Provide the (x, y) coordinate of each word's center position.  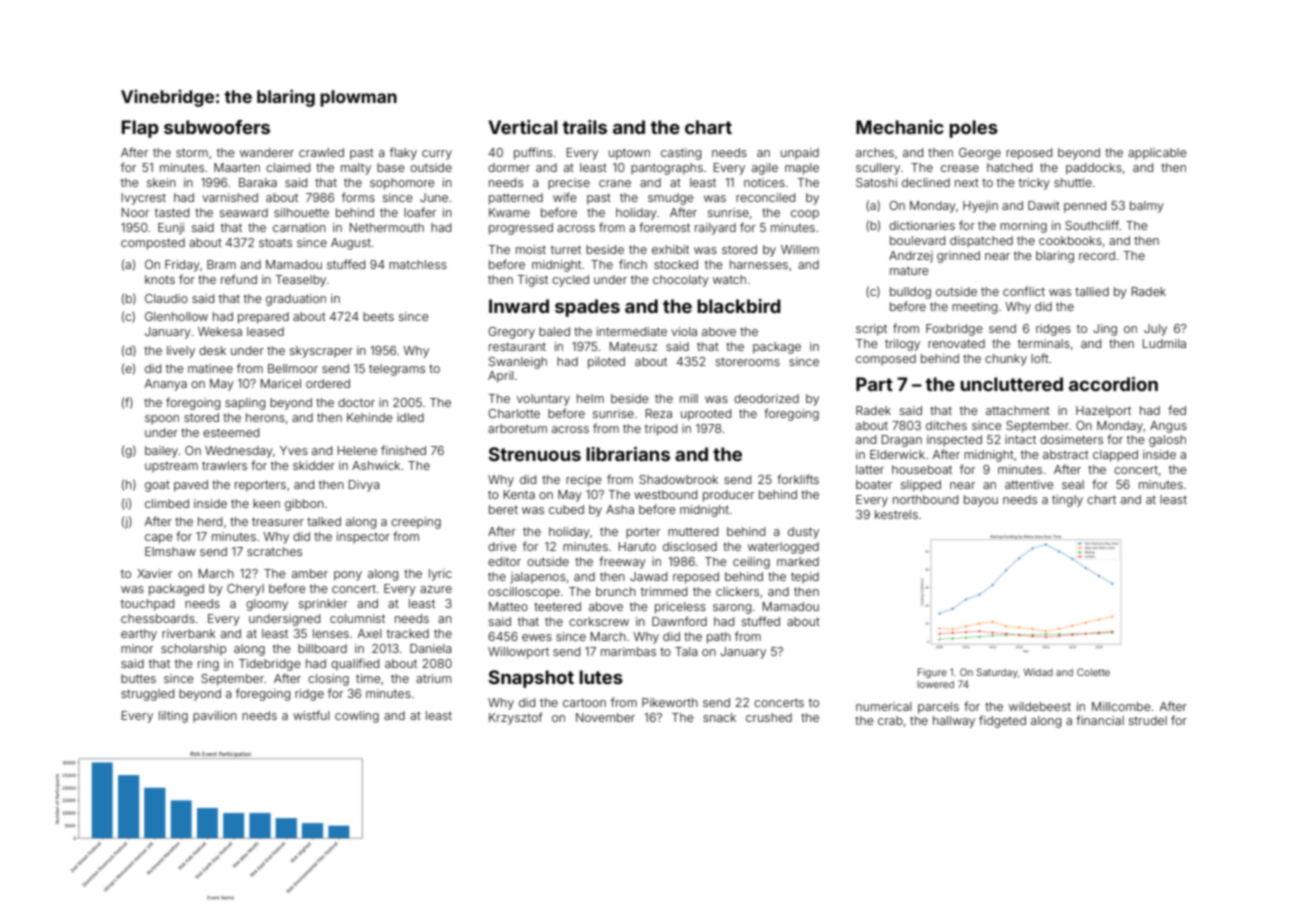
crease (960, 168)
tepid (805, 578)
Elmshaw (170, 551)
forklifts (798, 479)
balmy (1147, 207)
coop (805, 215)
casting (681, 154)
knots (160, 279)
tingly (1067, 501)
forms (358, 197)
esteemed (231, 432)
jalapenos (538, 578)
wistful (311, 715)
